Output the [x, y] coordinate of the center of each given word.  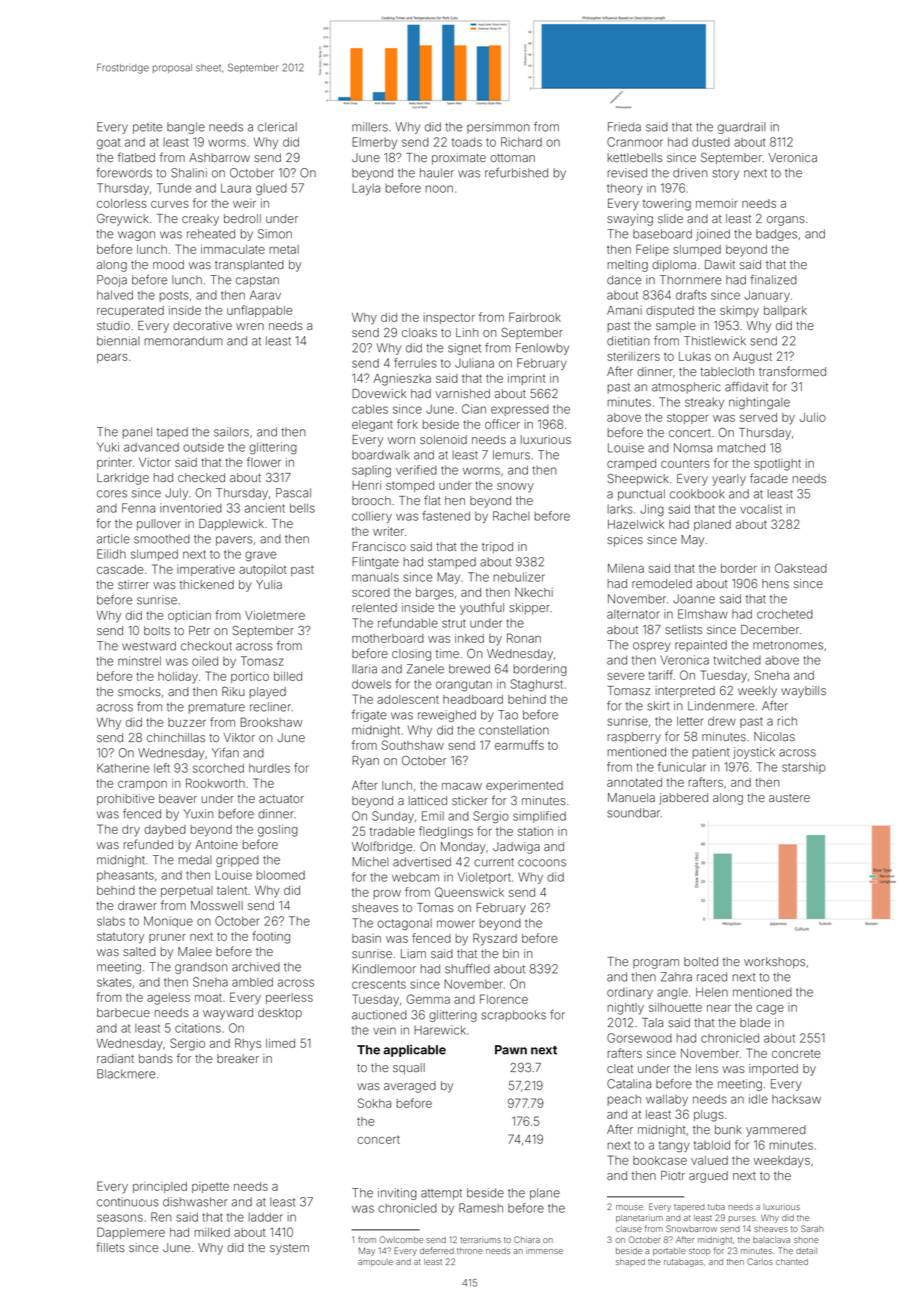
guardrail [742, 128]
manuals [375, 577]
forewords [124, 173]
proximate [459, 159]
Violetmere [275, 615]
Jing [652, 510]
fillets [110, 1247]
